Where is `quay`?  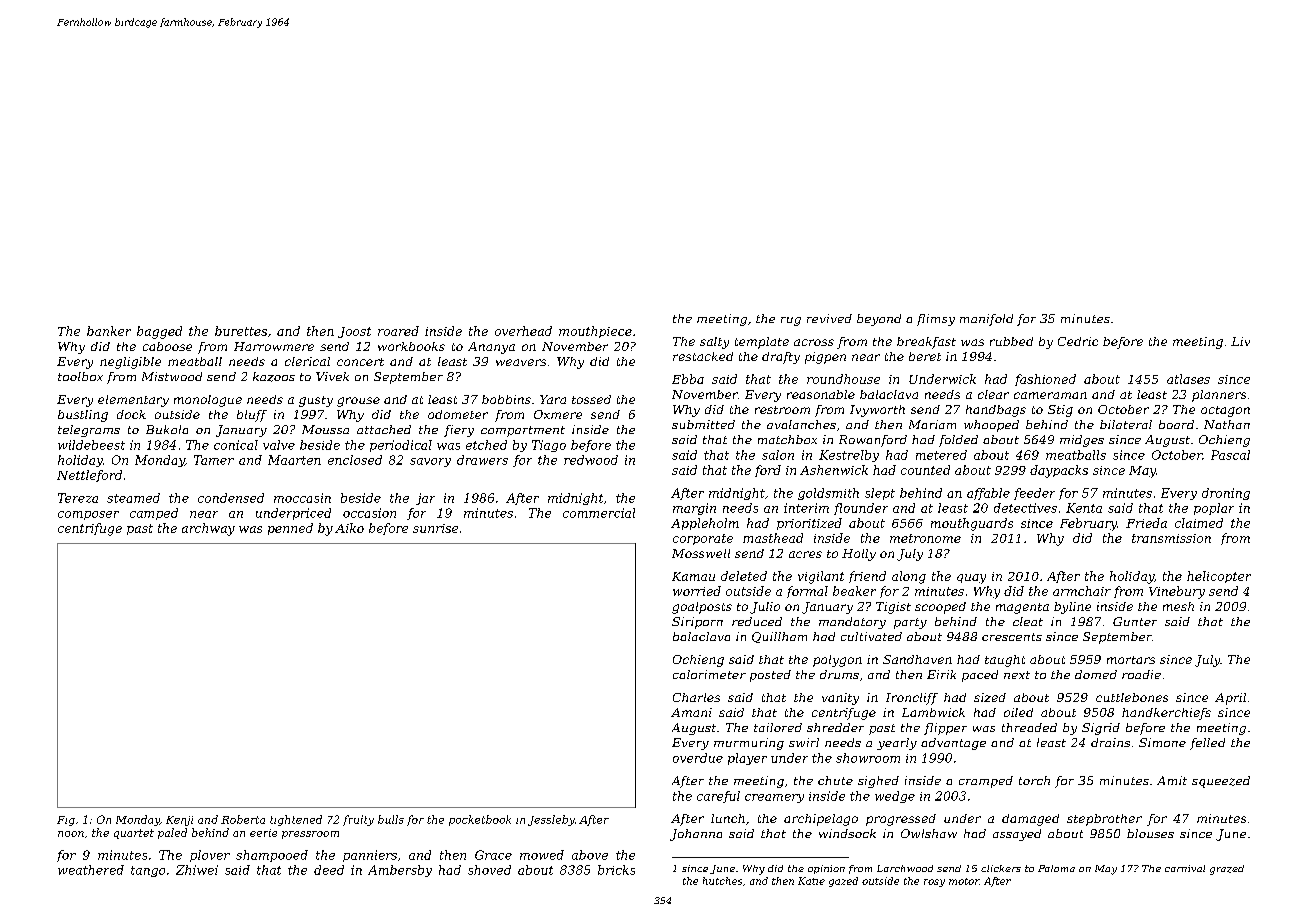
quay is located at coordinates (971, 579).
